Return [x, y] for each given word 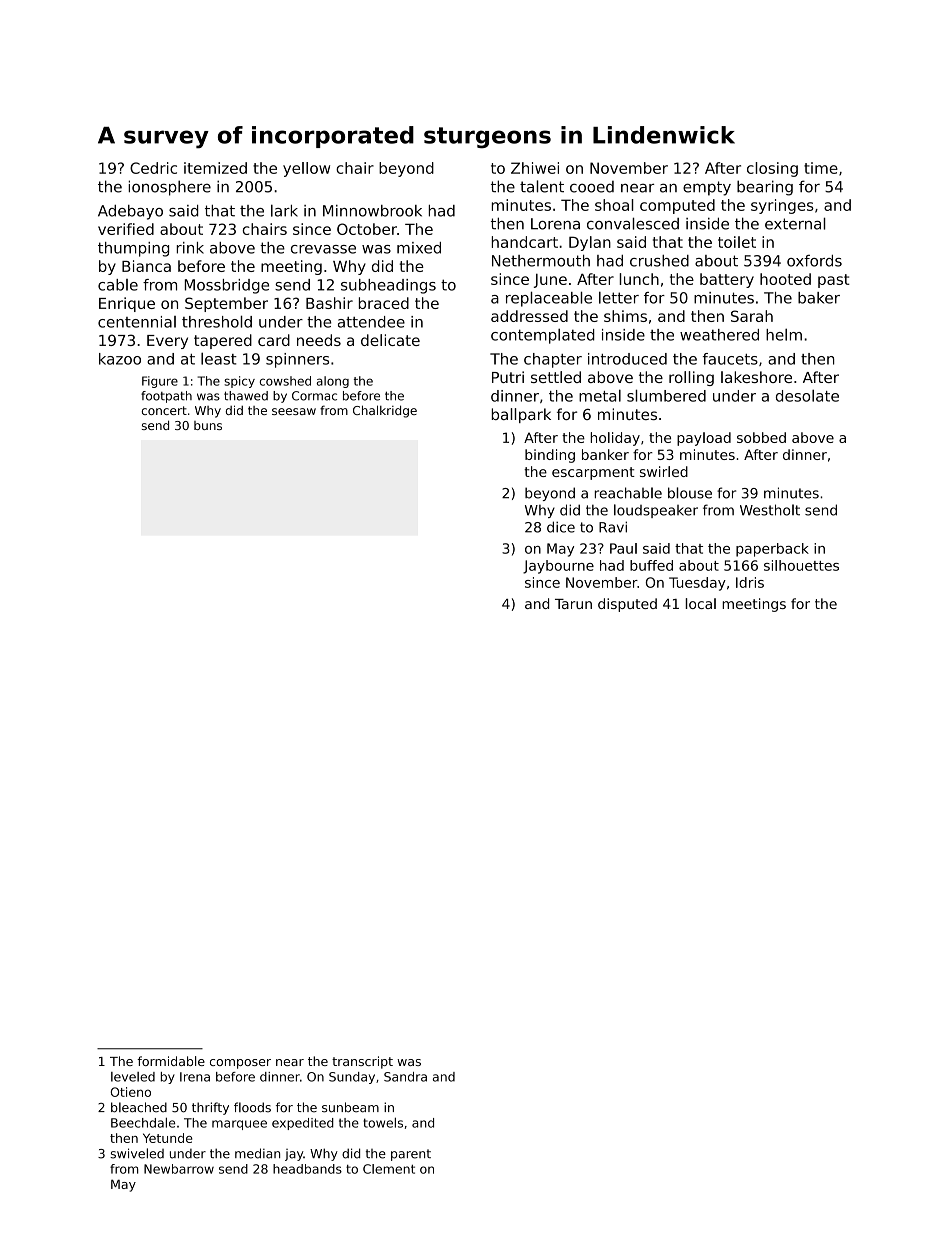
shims [625, 316]
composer [240, 1064]
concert [164, 410]
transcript [362, 1062]
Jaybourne [558, 567]
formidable [171, 1061]
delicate [390, 340]
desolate [807, 395]
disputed [627, 605]
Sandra [405, 1077]
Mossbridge [227, 286]
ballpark [521, 415]
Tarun [573, 604]
